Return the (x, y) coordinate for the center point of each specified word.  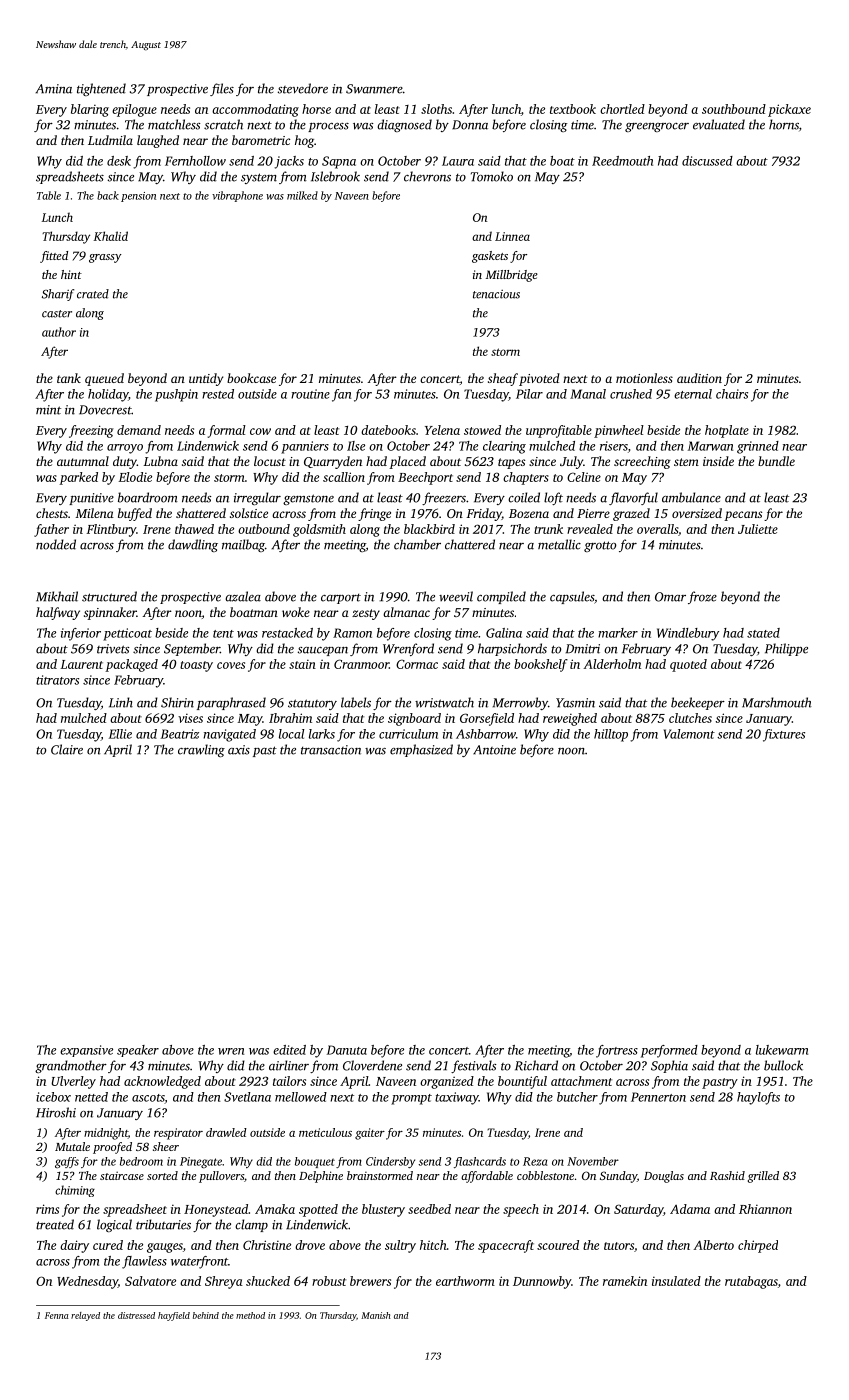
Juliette (758, 529)
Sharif (58, 295)
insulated (676, 1281)
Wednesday (87, 1282)
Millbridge (512, 276)
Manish (376, 1315)
